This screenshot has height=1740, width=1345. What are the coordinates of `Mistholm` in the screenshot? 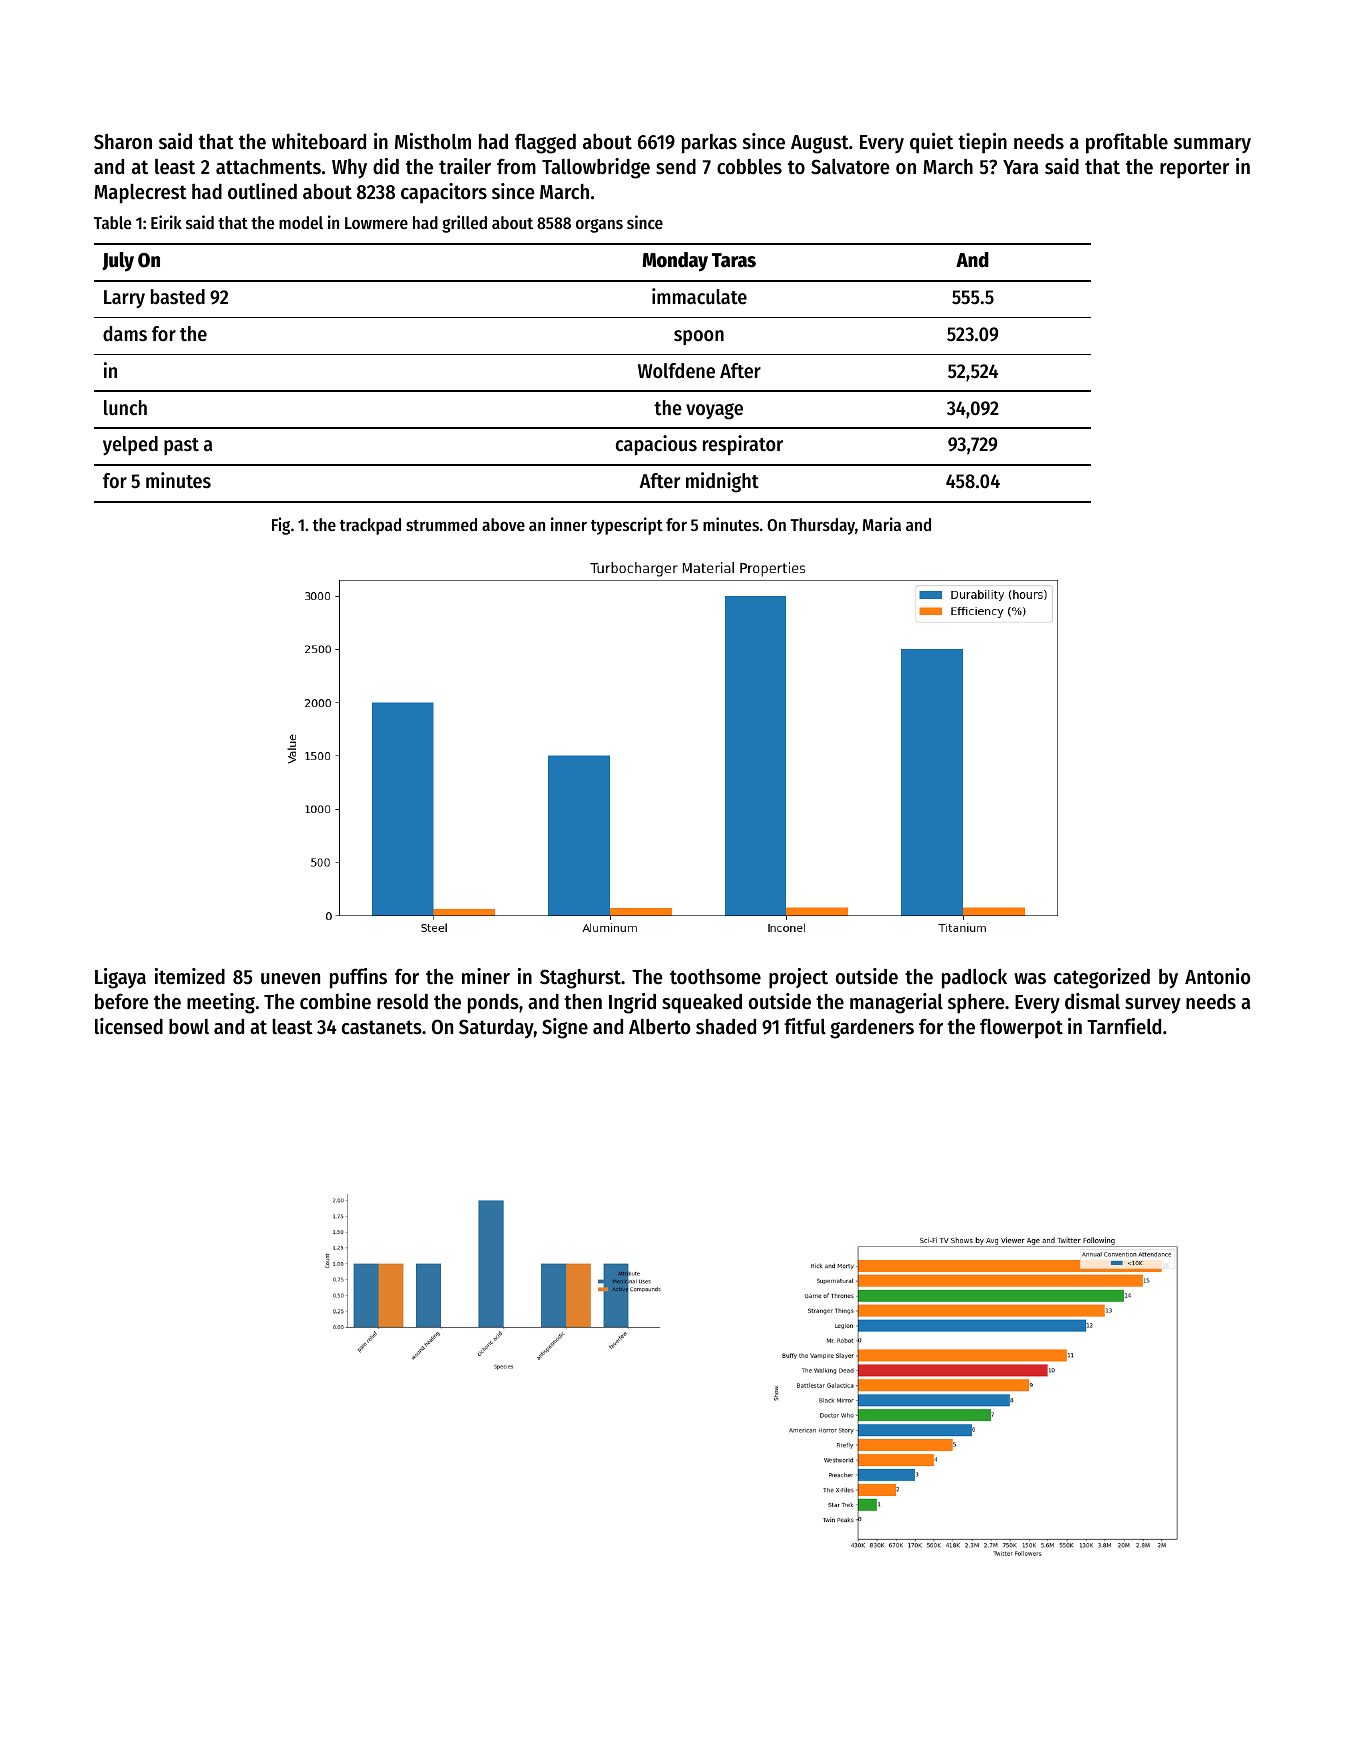 It's located at (433, 141).
